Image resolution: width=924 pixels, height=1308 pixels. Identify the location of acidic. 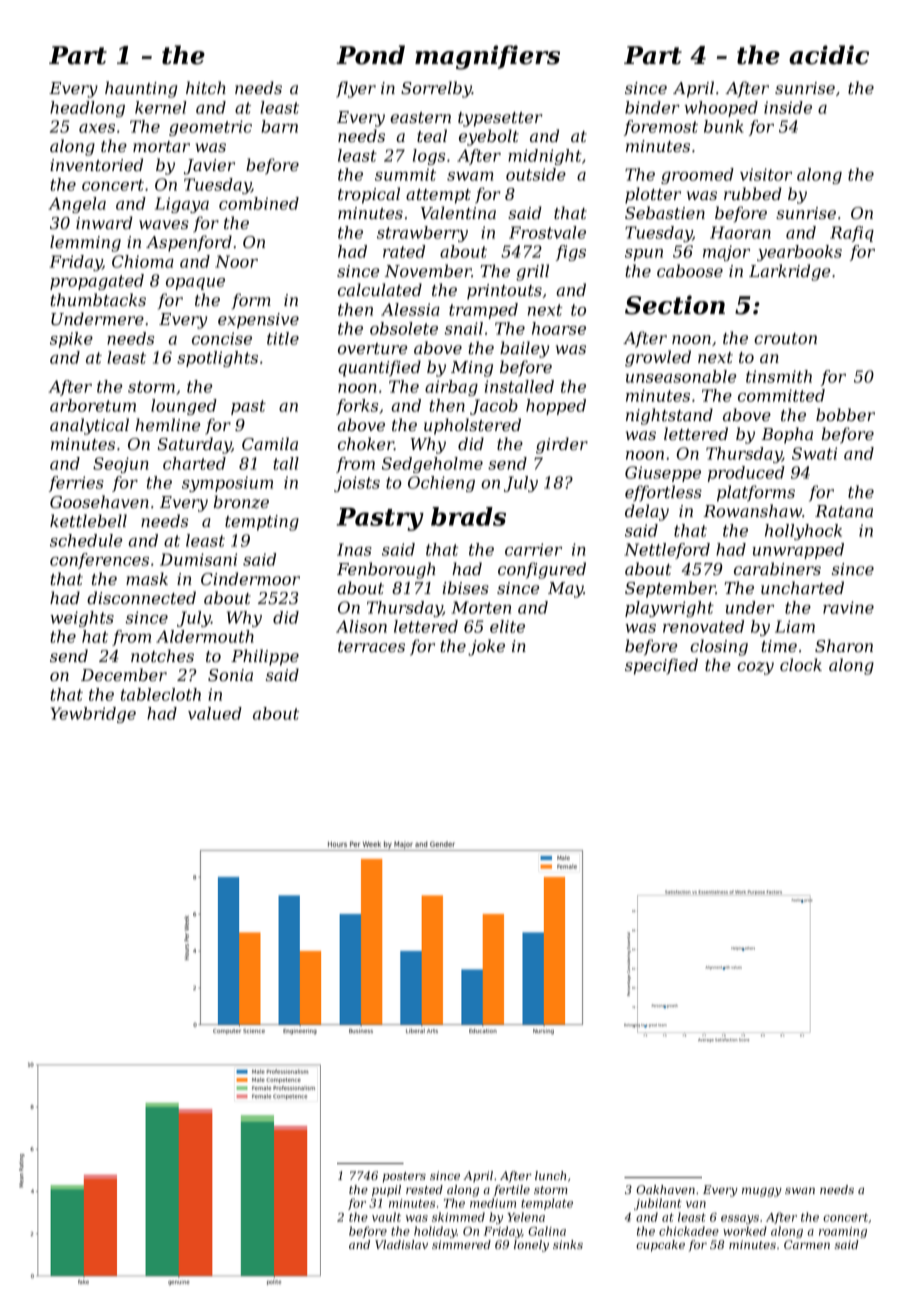
(829, 55).
